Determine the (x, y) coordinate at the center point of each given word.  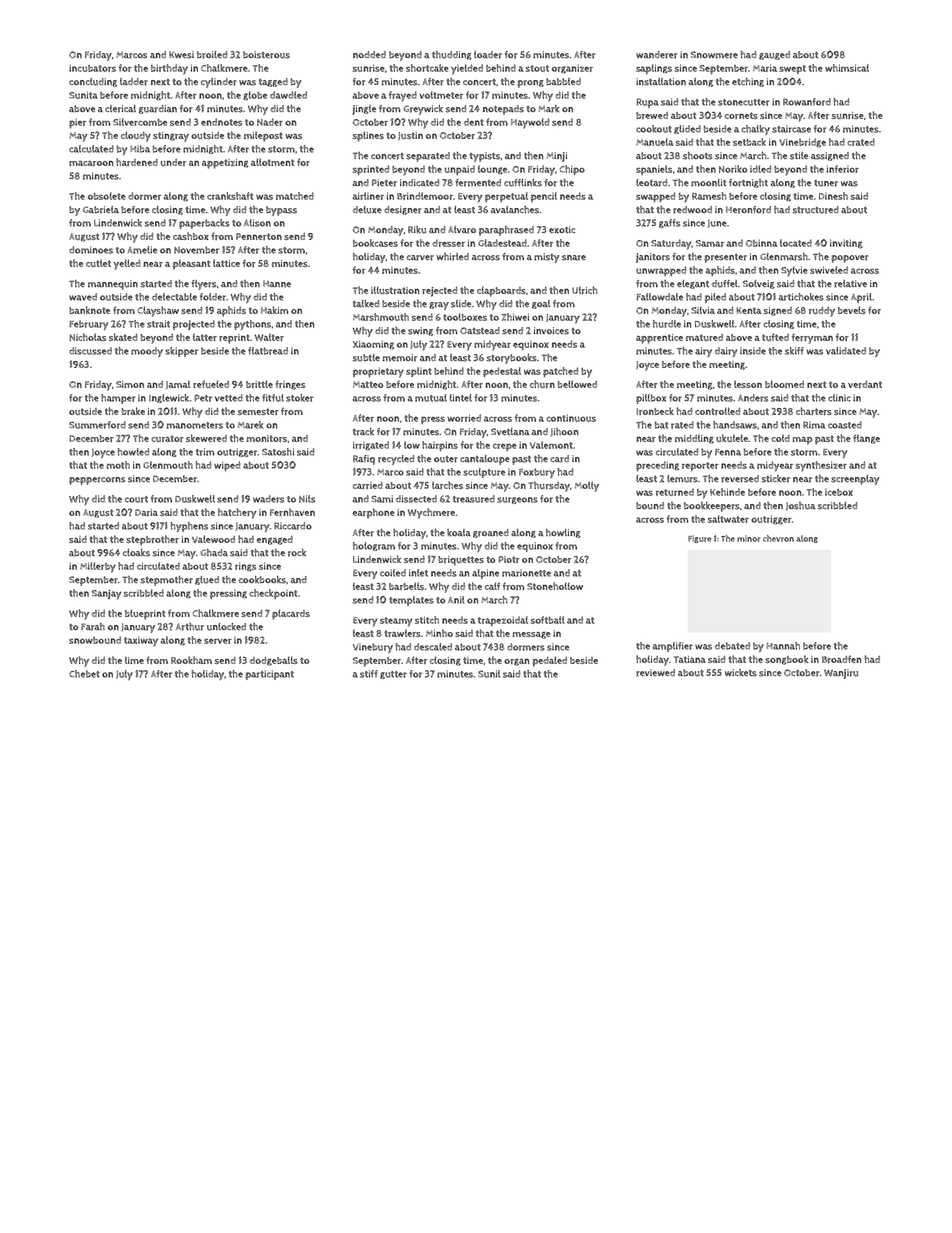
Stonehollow (555, 586)
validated (846, 351)
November (196, 250)
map (802, 441)
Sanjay (106, 595)
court (136, 499)
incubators (92, 68)
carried (368, 485)
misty (547, 258)
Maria (765, 68)
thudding (451, 55)
